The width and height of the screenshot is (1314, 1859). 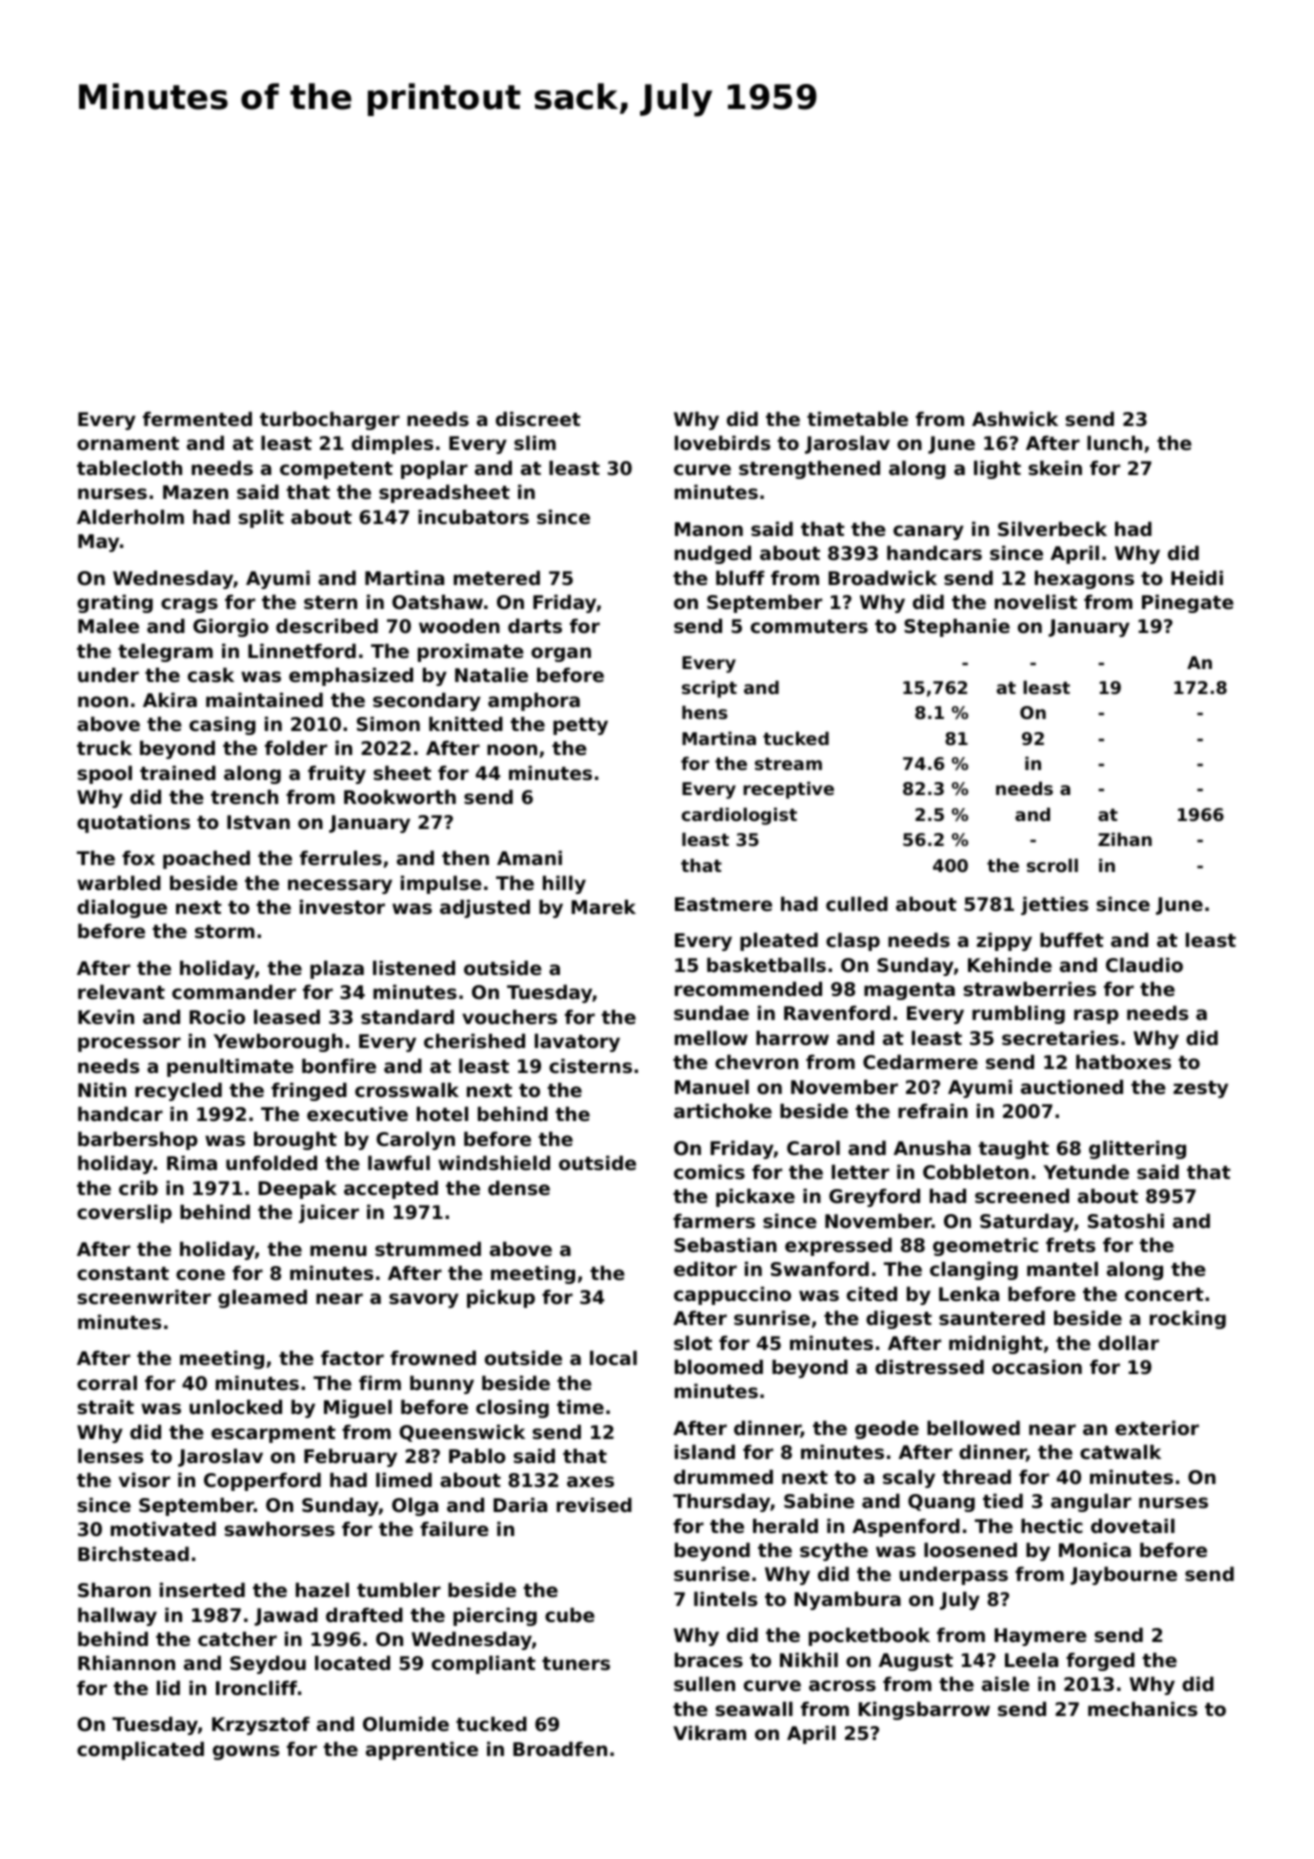 What do you see at coordinates (494, 1162) in the screenshot?
I see `windshield` at bounding box center [494, 1162].
